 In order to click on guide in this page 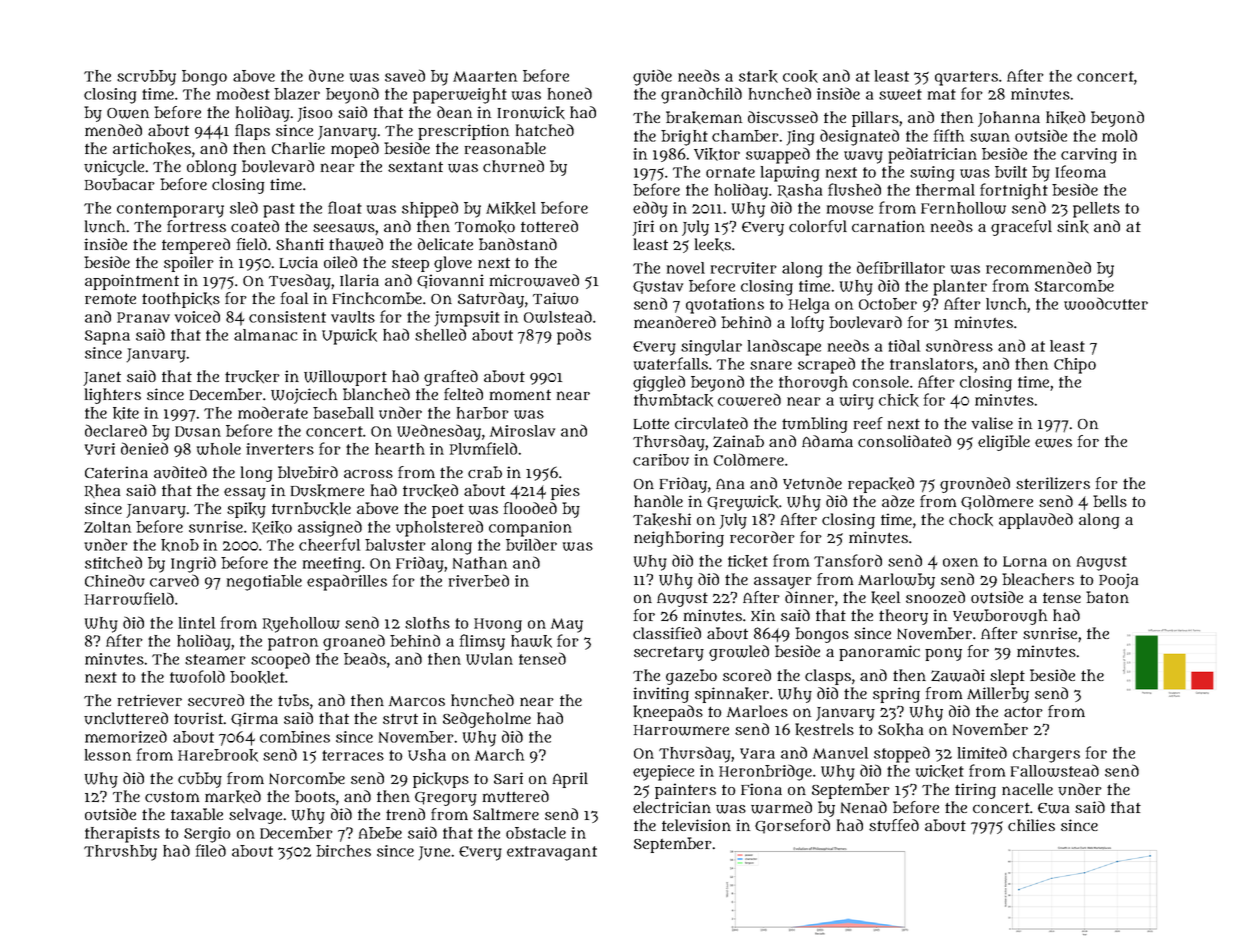, I will do `click(652, 77)`.
